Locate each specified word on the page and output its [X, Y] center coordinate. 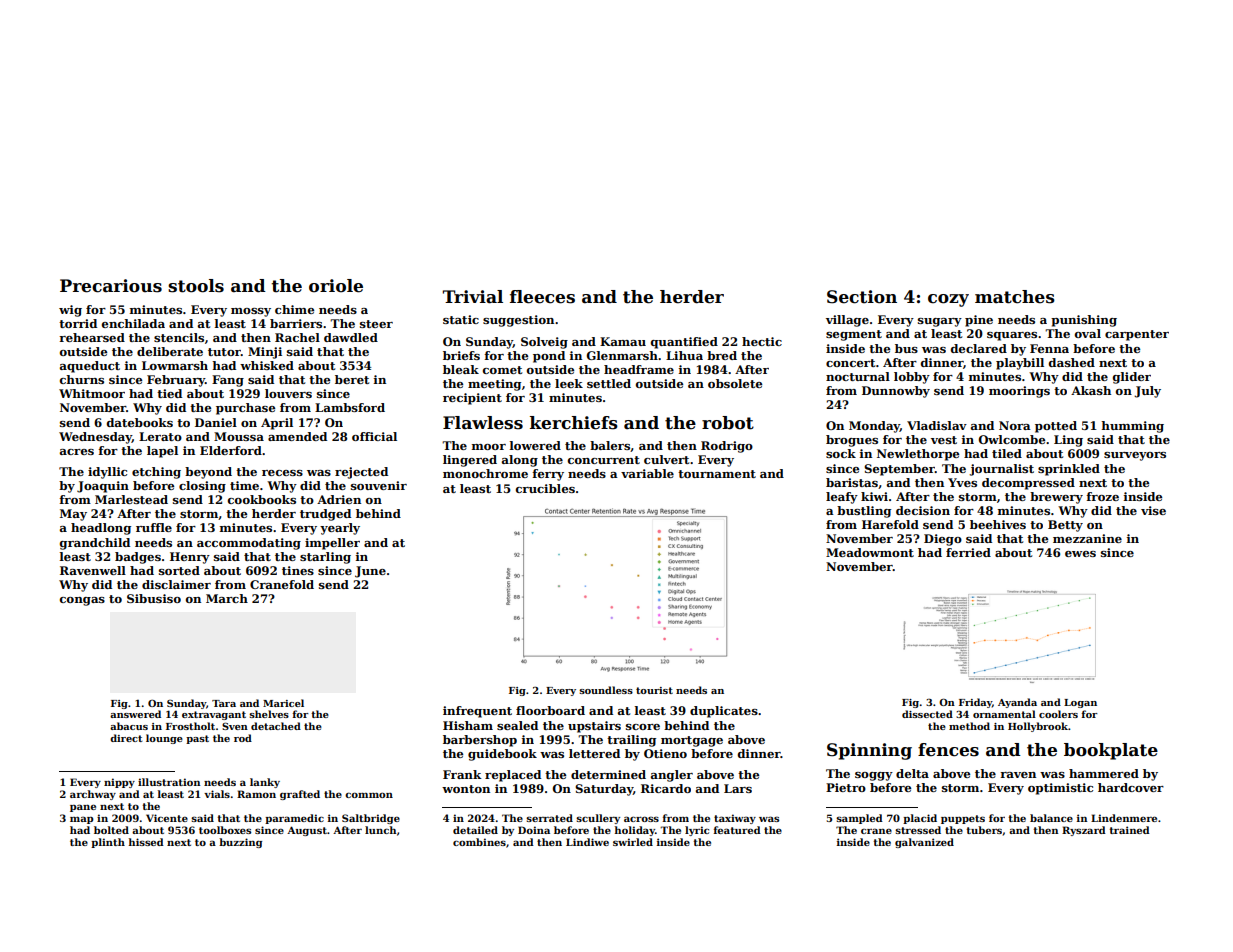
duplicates [724, 712]
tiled [1007, 453]
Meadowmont [870, 552]
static [461, 319]
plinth [108, 843]
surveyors [1135, 456]
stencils [179, 337]
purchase [245, 409]
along [520, 461]
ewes [1080, 554]
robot [728, 423]
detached [276, 726]
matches [1015, 297]
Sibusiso [154, 598]
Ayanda [1017, 703]
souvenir [379, 485]
